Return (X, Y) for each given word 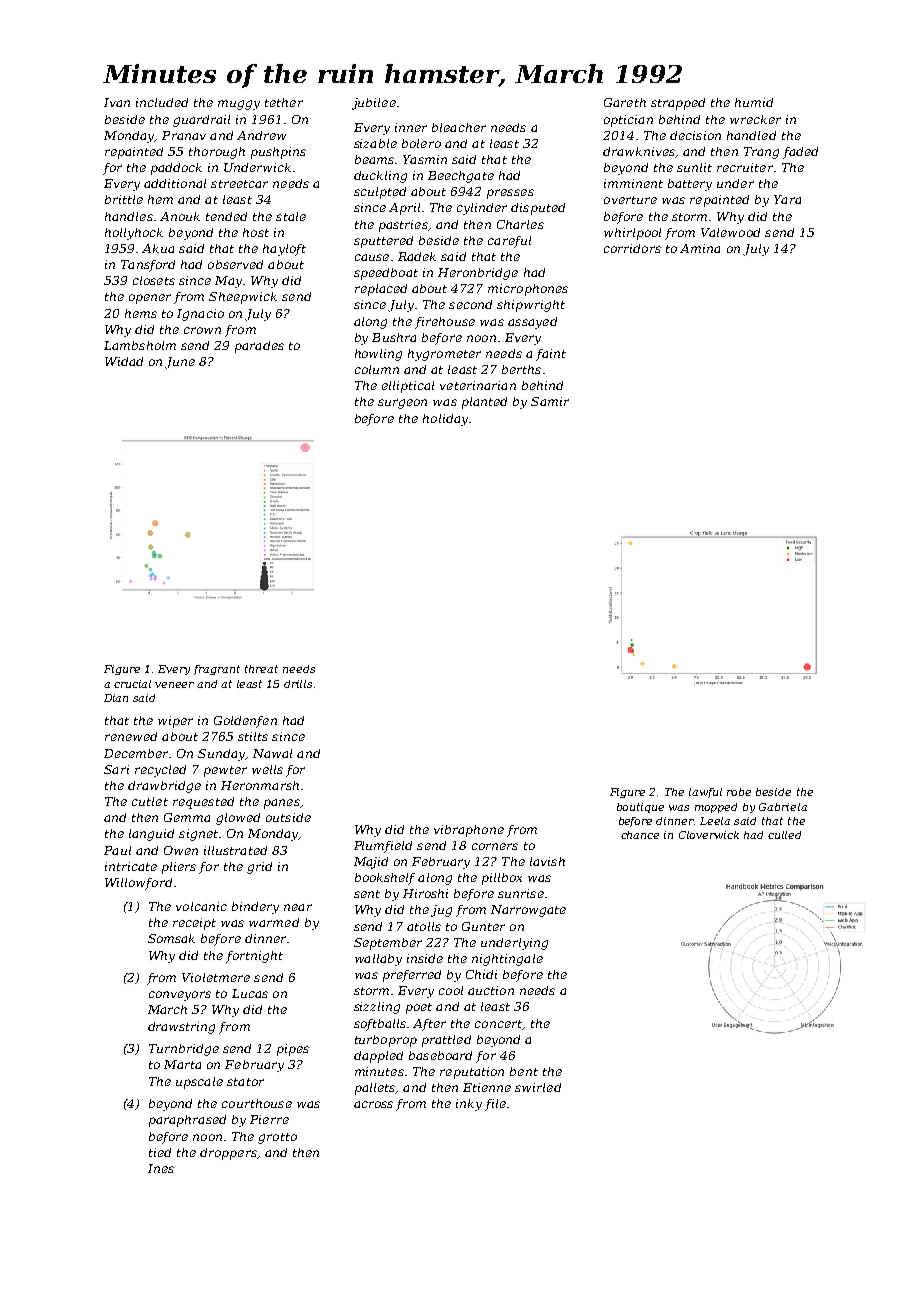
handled (751, 135)
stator (245, 1082)
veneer (174, 685)
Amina (700, 248)
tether (284, 102)
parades (259, 347)
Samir (550, 401)
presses (510, 194)
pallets (375, 1089)
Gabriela (783, 807)
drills (298, 684)
